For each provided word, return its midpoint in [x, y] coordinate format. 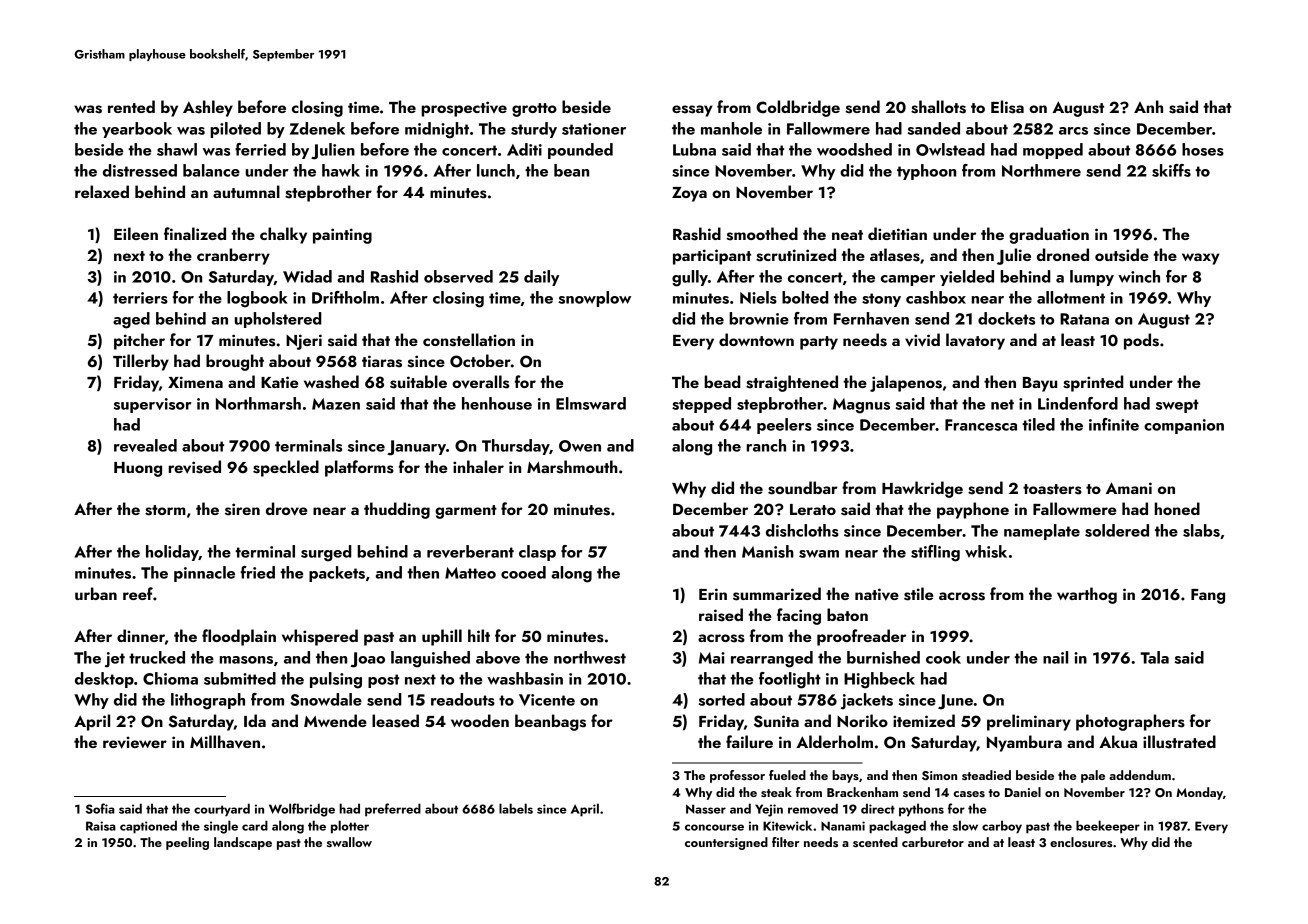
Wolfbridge [302, 810]
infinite [1114, 424]
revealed [145, 445]
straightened [792, 383]
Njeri [304, 342]
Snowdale [326, 699]
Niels [758, 297]
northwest [590, 657]
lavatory [975, 341]
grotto [534, 110]
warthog [1087, 595]
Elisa [1007, 107]
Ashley [208, 108]
